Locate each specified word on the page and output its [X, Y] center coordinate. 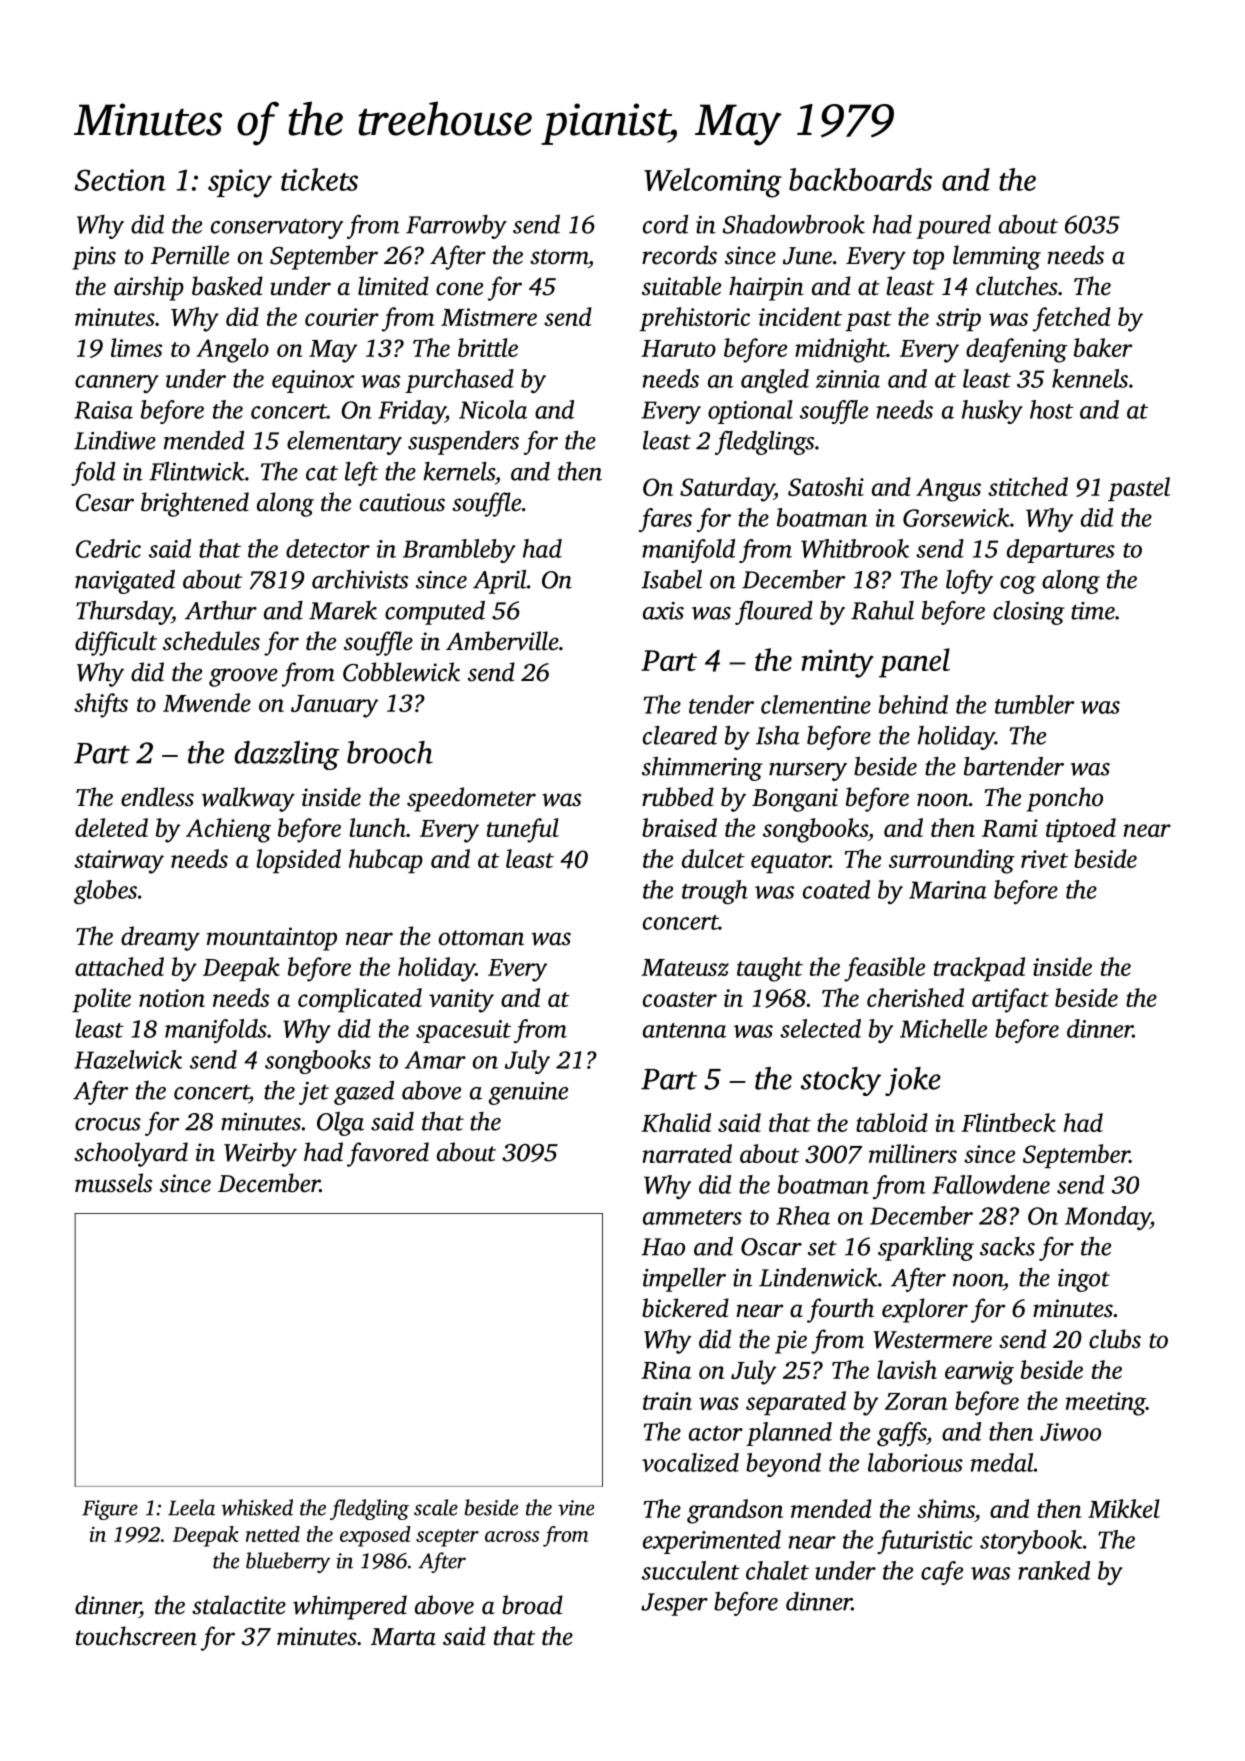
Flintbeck [1008, 1122]
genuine [528, 1093]
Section [120, 180]
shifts [101, 705]
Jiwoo [1070, 1432]
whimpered [350, 1607]
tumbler [1034, 704]
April [499, 582]
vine [576, 1508]
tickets [319, 179]
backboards [860, 179]
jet [314, 1093]
